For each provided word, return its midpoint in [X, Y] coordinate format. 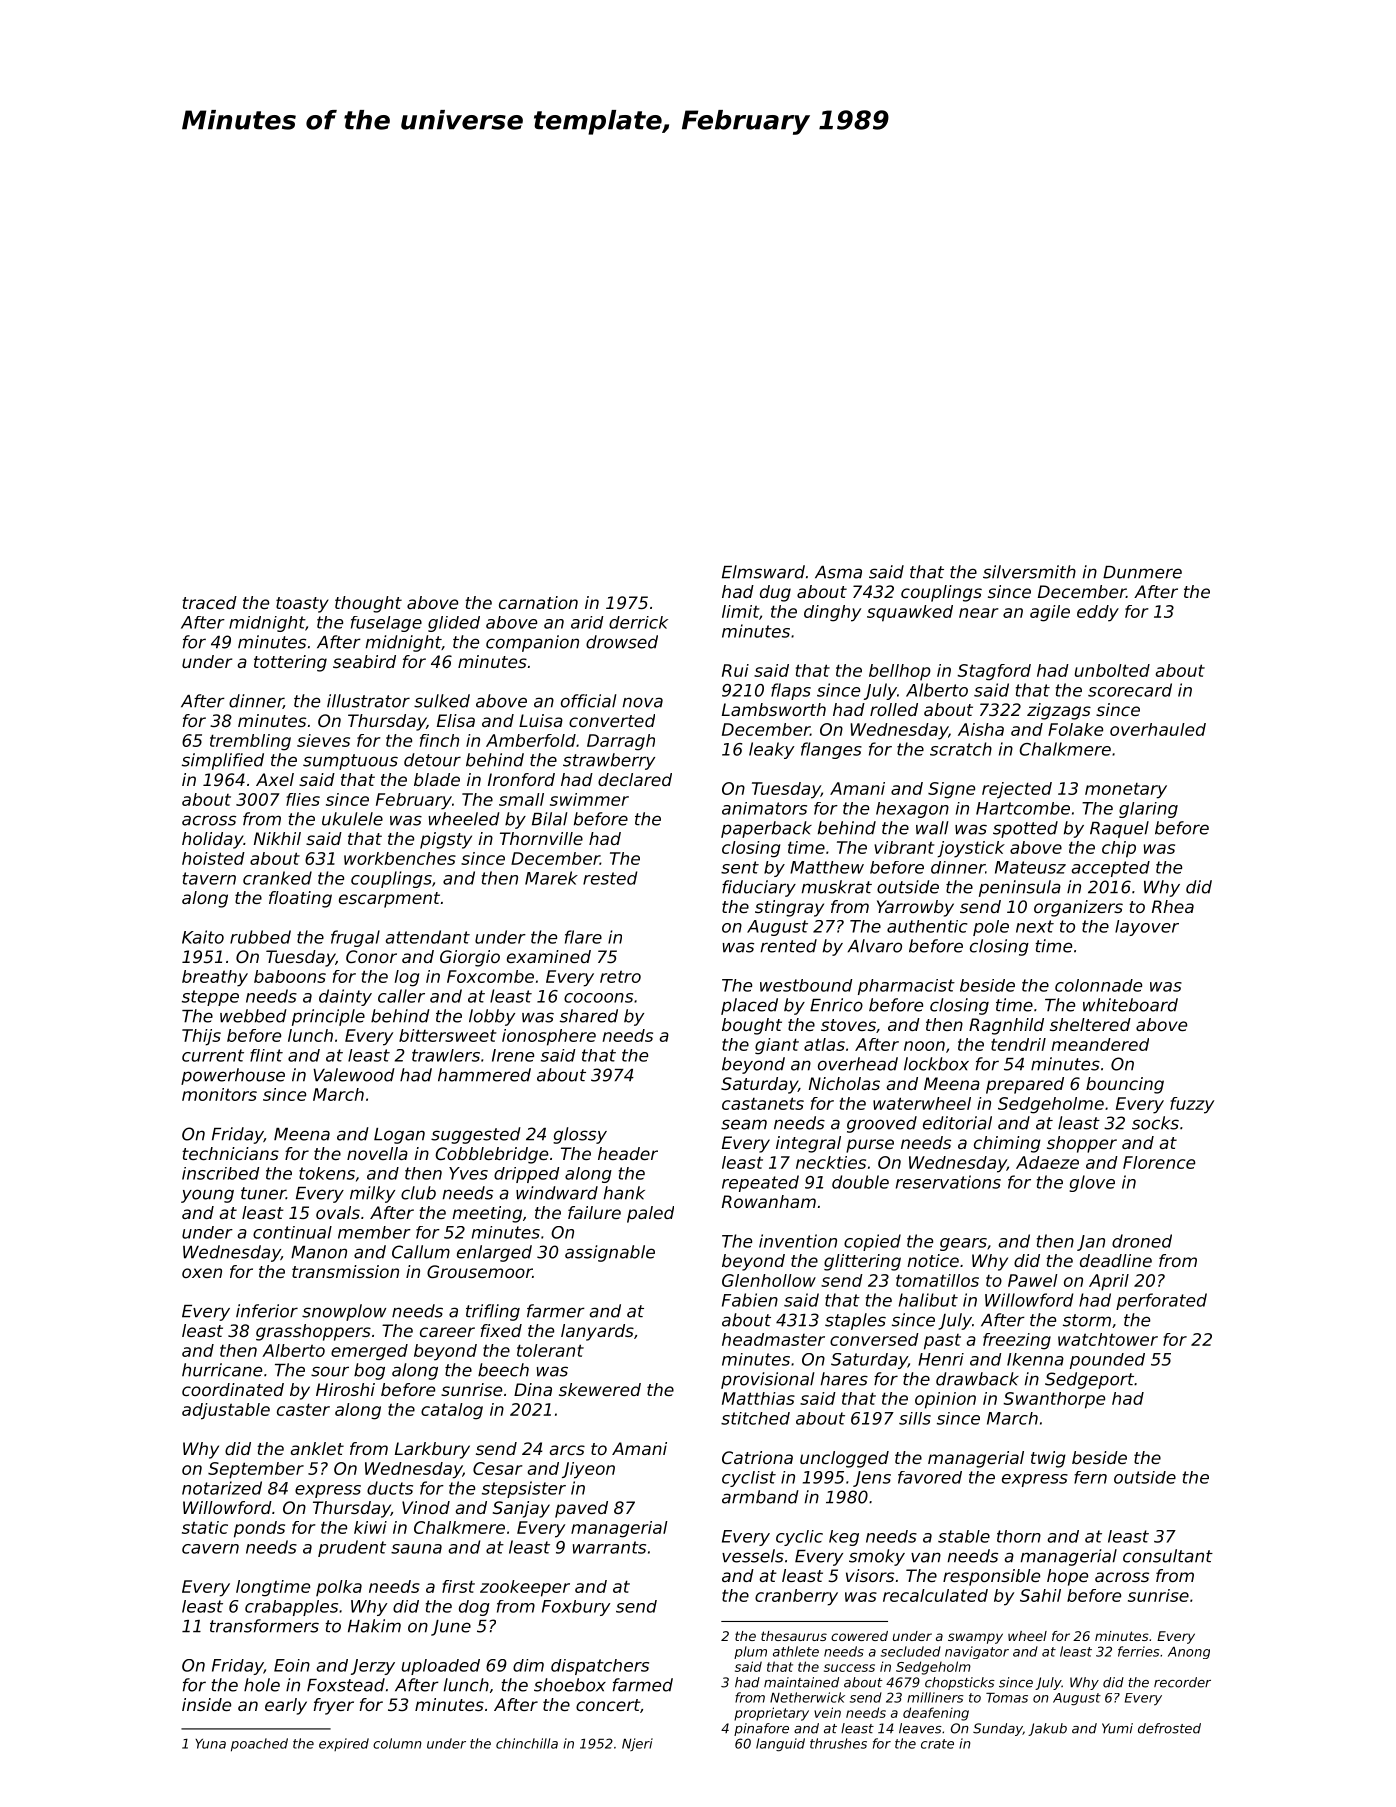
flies [303, 799]
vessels [753, 1556]
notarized [222, 1488]
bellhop [900, 672]
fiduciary [759, 888]
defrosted [1169, 1728]
